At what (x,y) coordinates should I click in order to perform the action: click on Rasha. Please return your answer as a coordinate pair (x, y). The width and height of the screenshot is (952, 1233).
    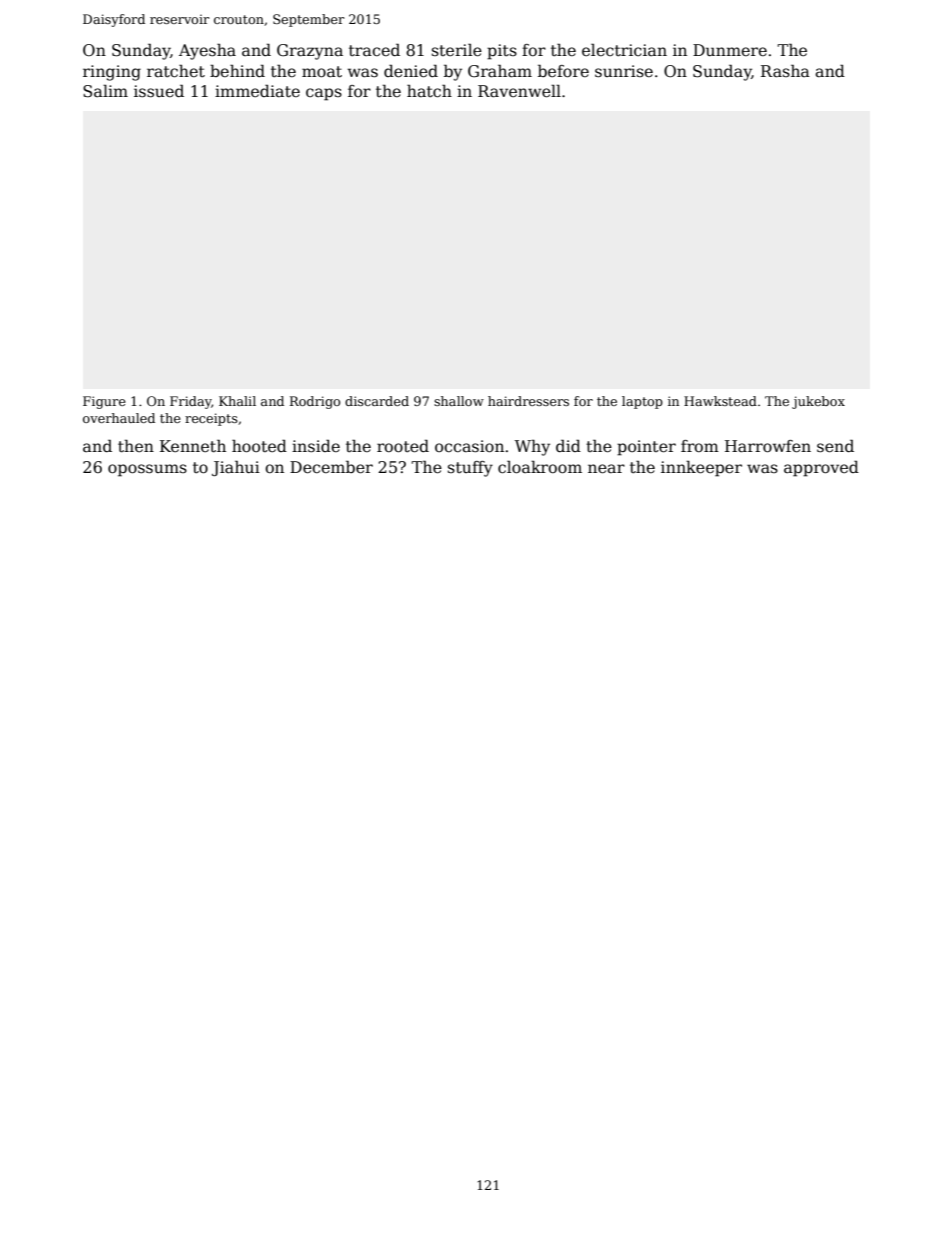
    Looking at the image, I should click on (785, 71).
